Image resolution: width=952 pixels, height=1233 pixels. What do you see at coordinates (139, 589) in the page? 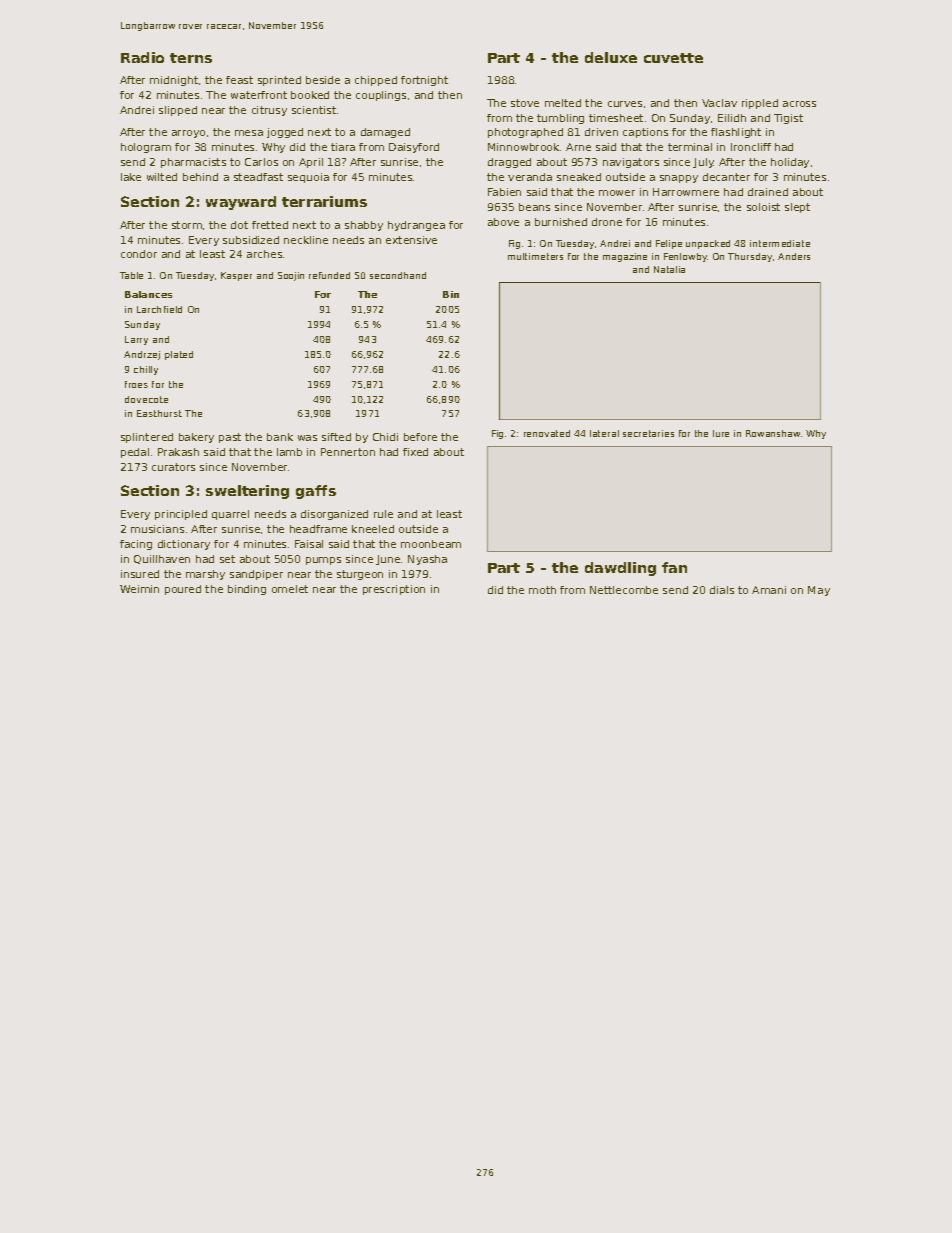
I see `Weimin` at bounding box center [139, 589].
